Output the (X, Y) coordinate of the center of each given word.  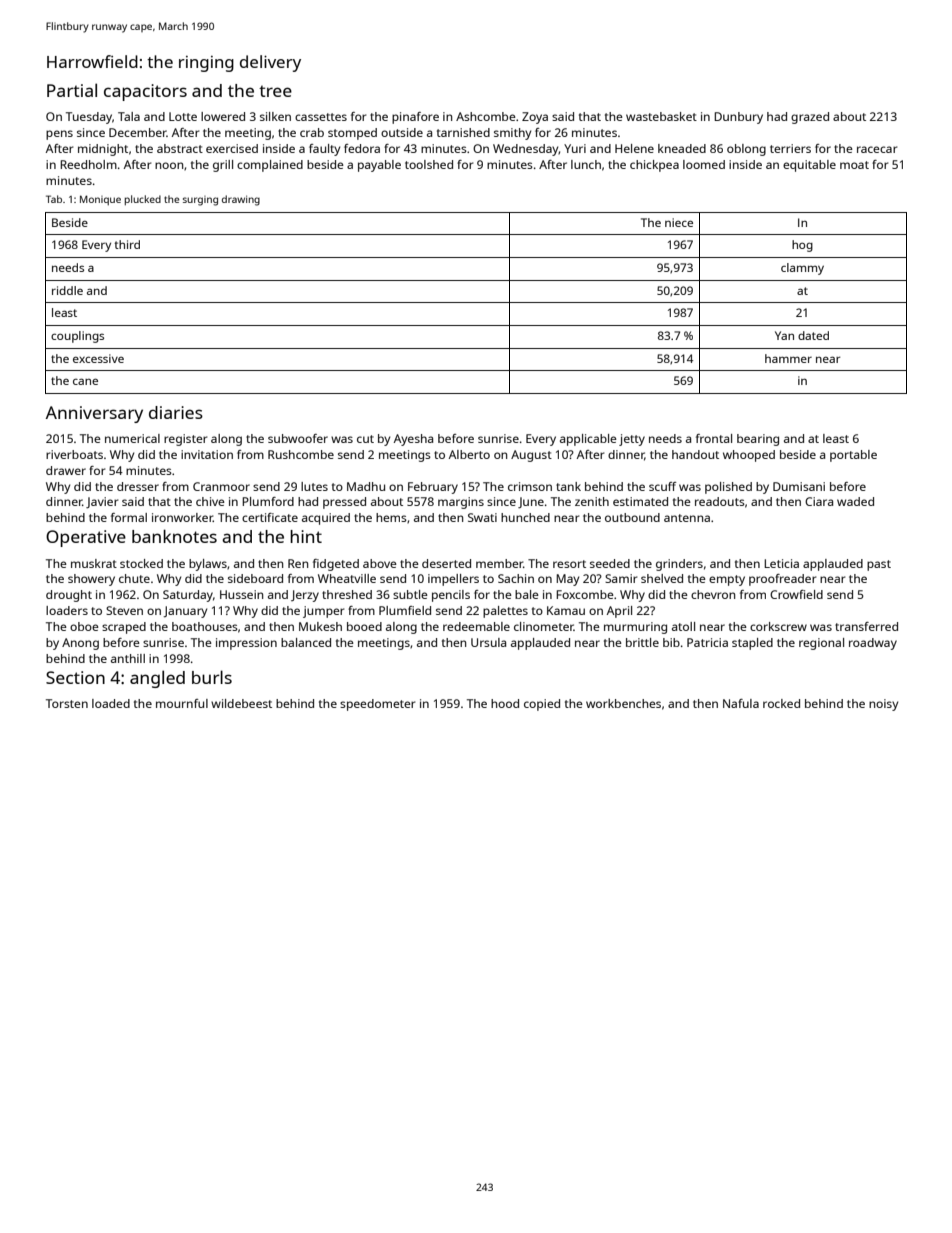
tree (275, 91)
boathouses (205, 626)
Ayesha (413, 440)
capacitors (145, 92)
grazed (810, 118)
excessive (98, 358)
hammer (788, 358)
